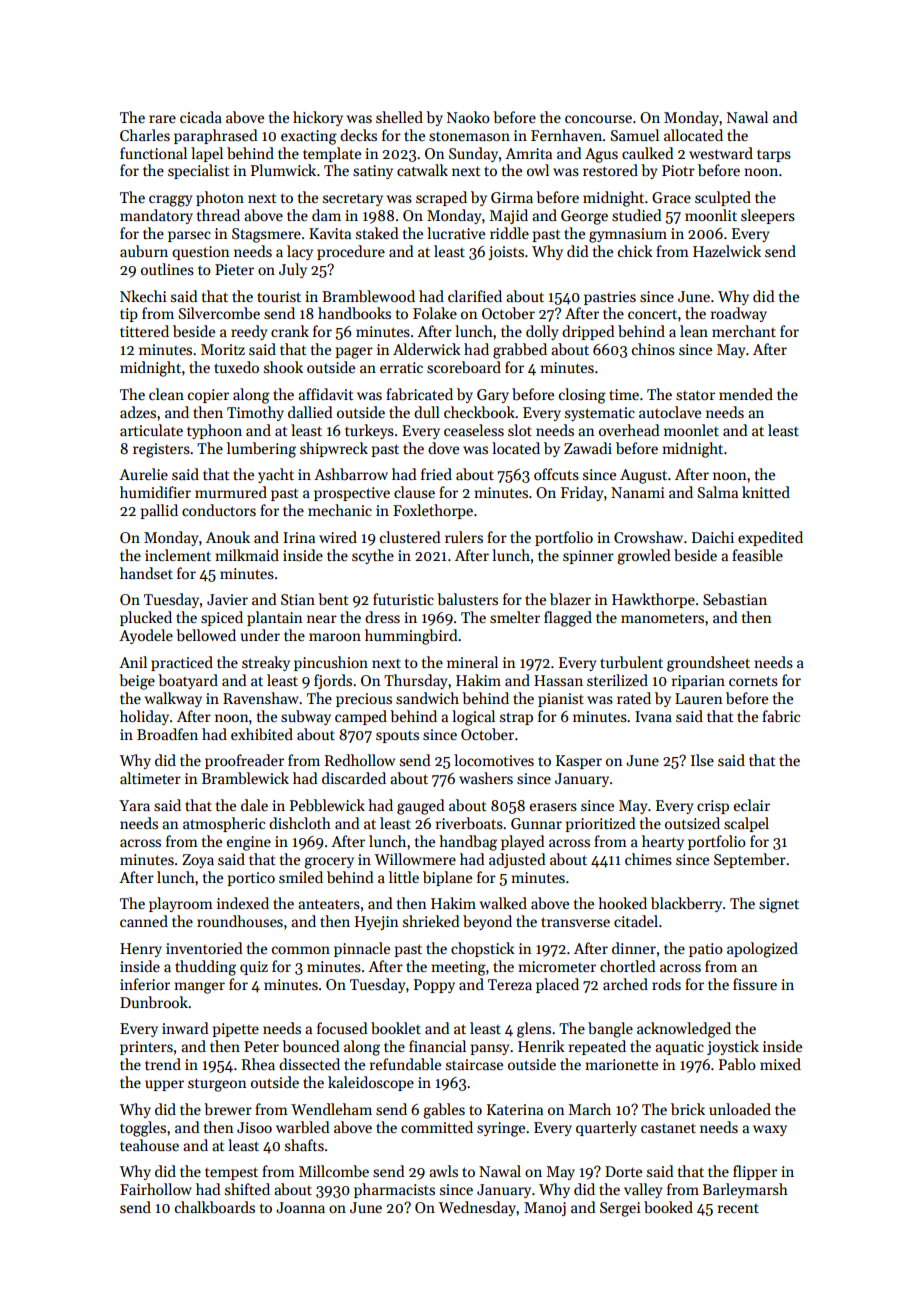 This screenshot has width=924, height=1308. Describe the element at coordinates (746, 394) in the screenshot. I see `mended` at that location.
